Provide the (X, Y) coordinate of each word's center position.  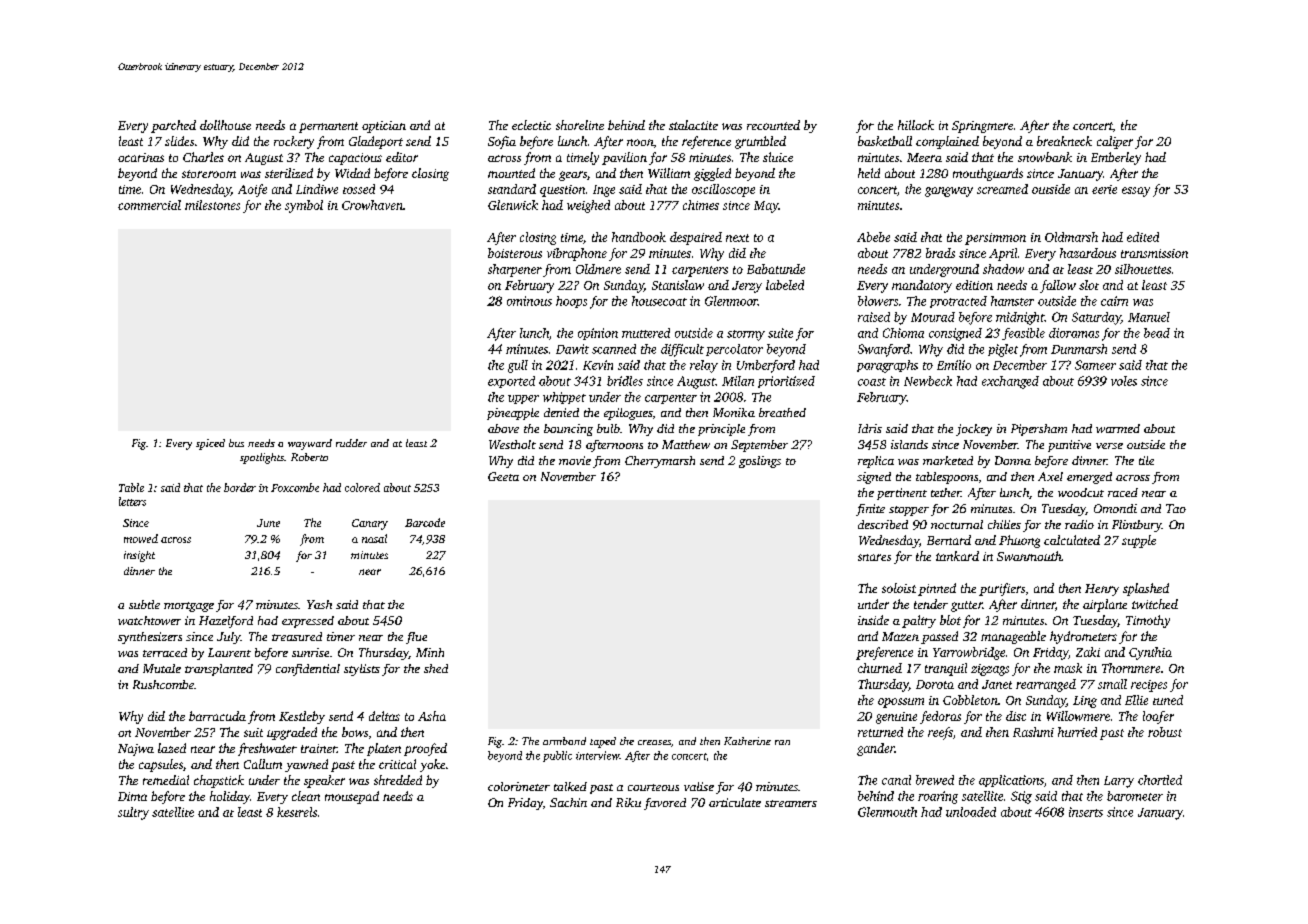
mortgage (189, 607)
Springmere (982, 127)
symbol (304, 206)
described (883, 524)
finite (870, 510)
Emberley (1116, 158)
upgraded (292, 733)
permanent (328, 127)
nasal (374, 538)
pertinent (902, 494)
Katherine (747, 741)
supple (1139, 541)
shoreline (580, 125)
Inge (604, 191)
